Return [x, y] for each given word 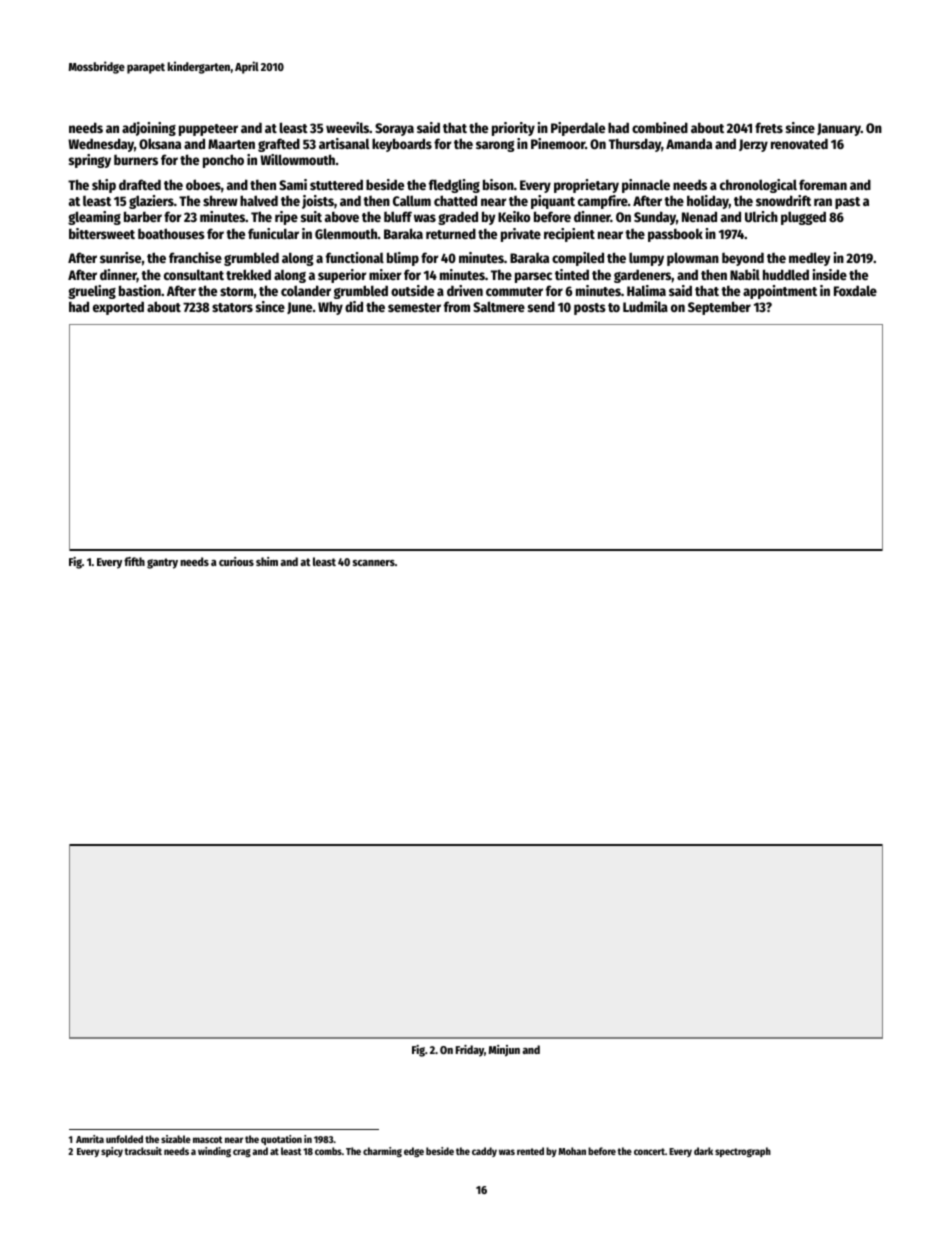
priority [513, 129]
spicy [112, 1152]
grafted [279, 145]
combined [660, 127]
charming [382, 1152]
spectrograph [743, 1152]
